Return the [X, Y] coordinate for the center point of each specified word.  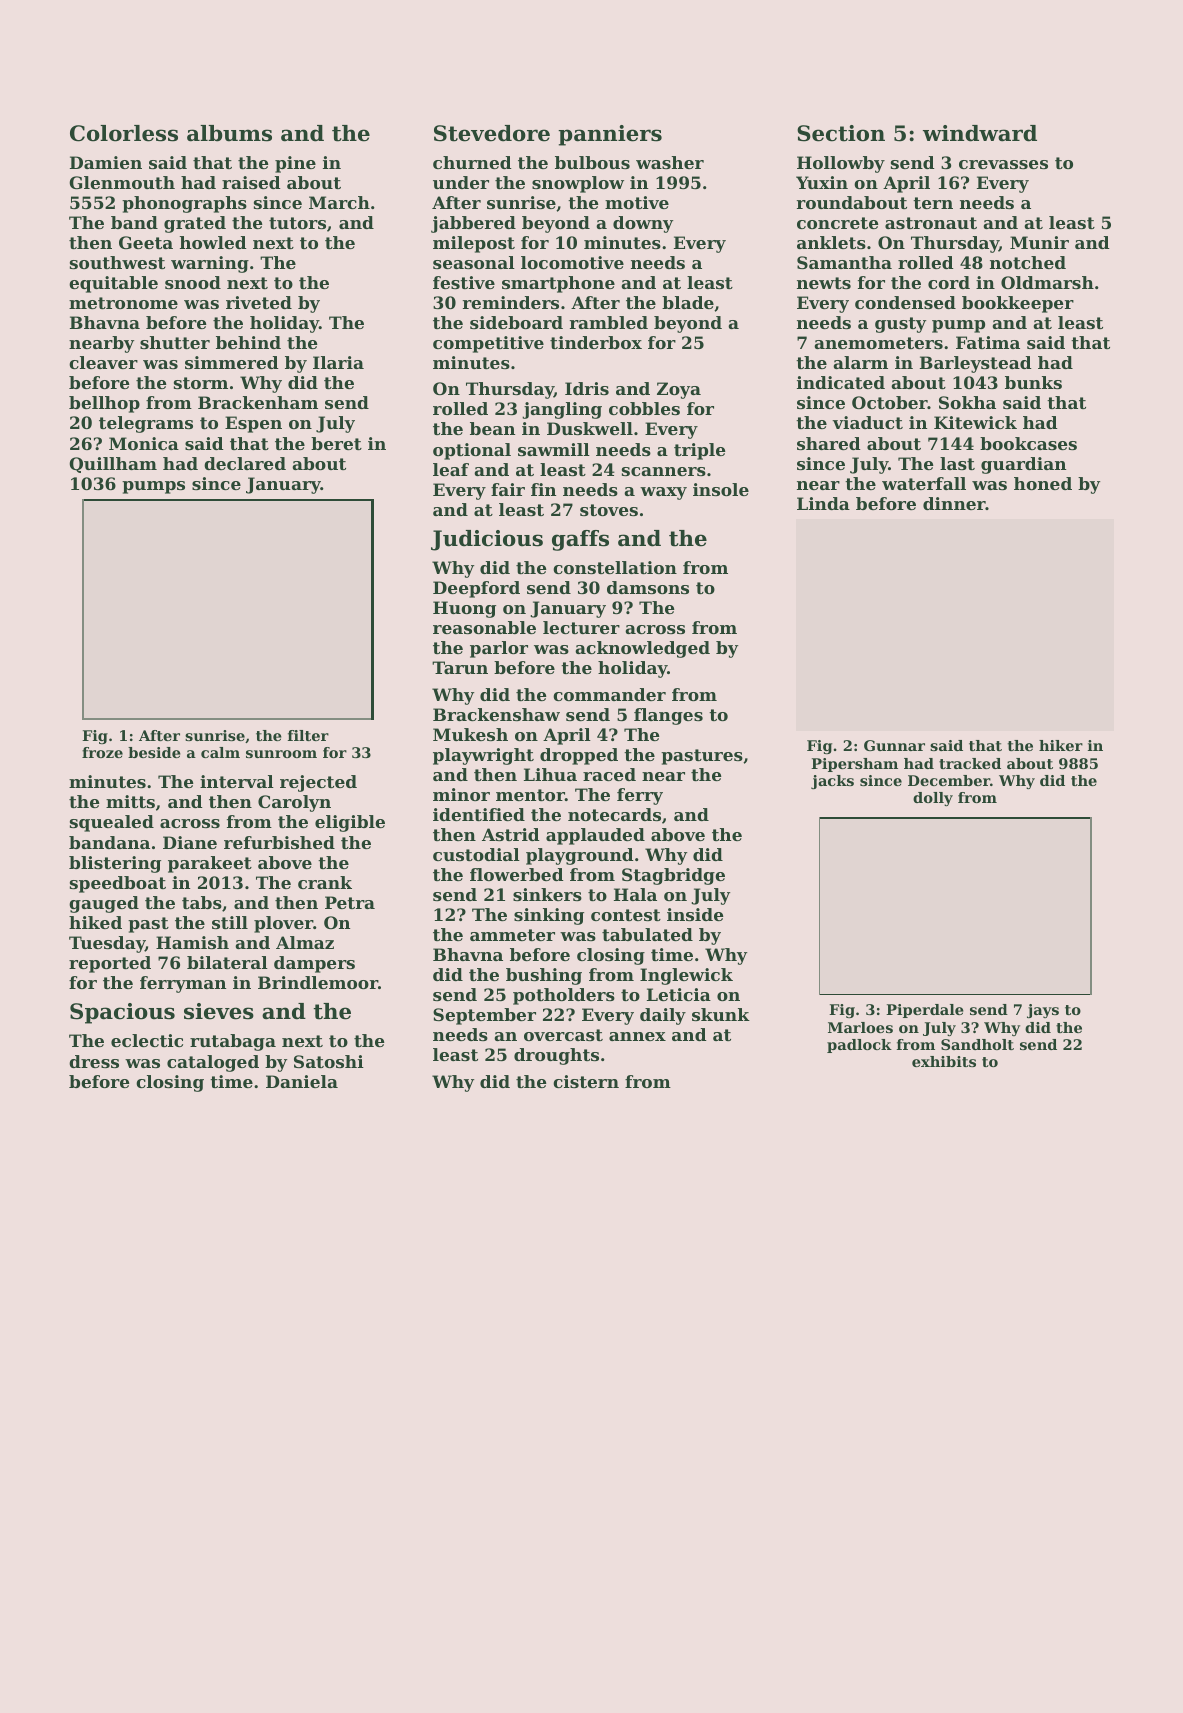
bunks [1033, 382]
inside [695, 914]
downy [643, 224]
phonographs [184, 204]
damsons [648, 587]
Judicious [487, 540]
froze [102, 752]
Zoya [679, 390]
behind [248, 342]
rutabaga [233, 1042]
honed [1043, 483]
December [949, 780]
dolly [933, 799]
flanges [668, 716]
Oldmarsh [1047, 282]
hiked [95, 922]
